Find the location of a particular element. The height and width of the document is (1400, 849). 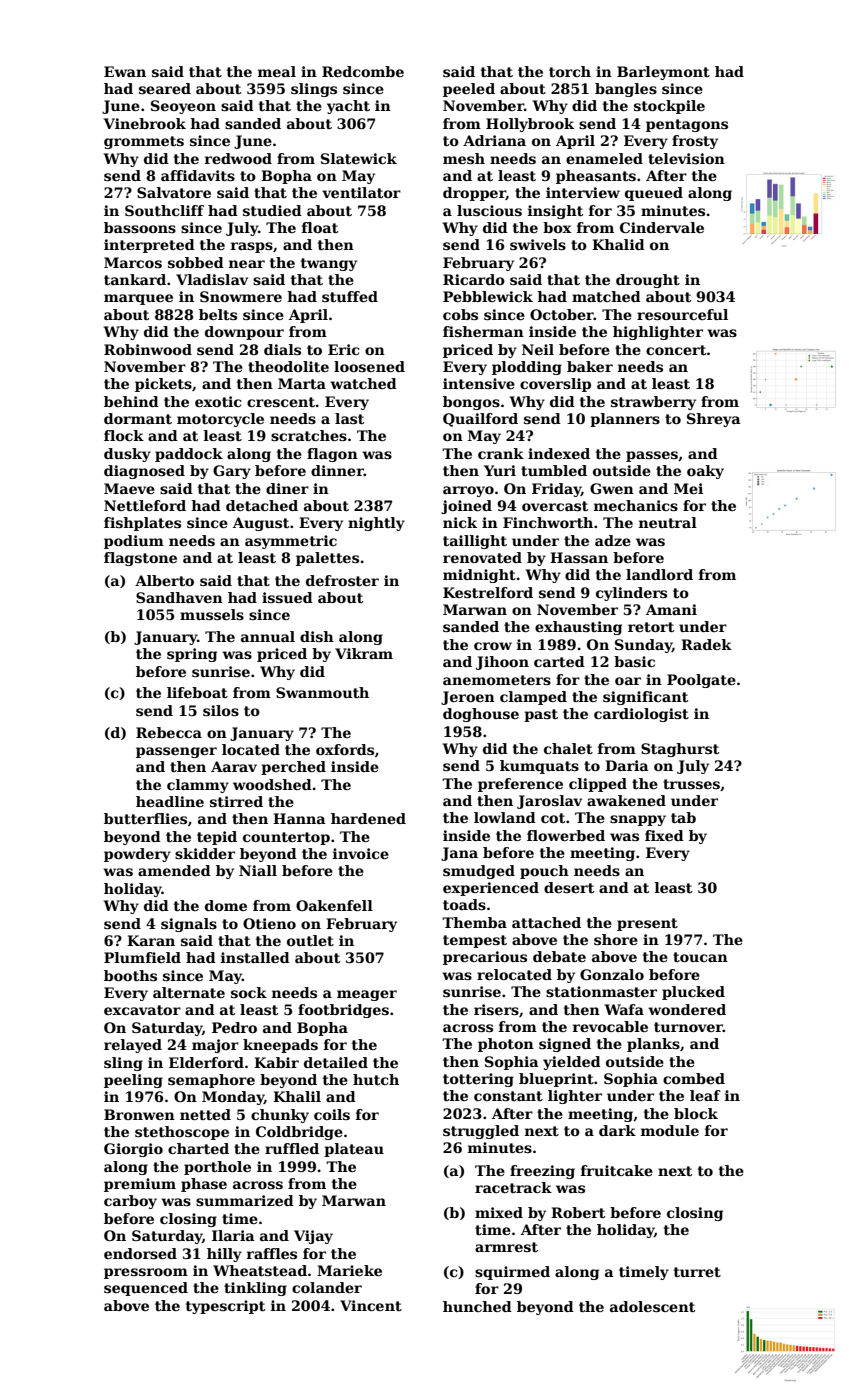

endorsed is located at coordinates (140, 1253).
